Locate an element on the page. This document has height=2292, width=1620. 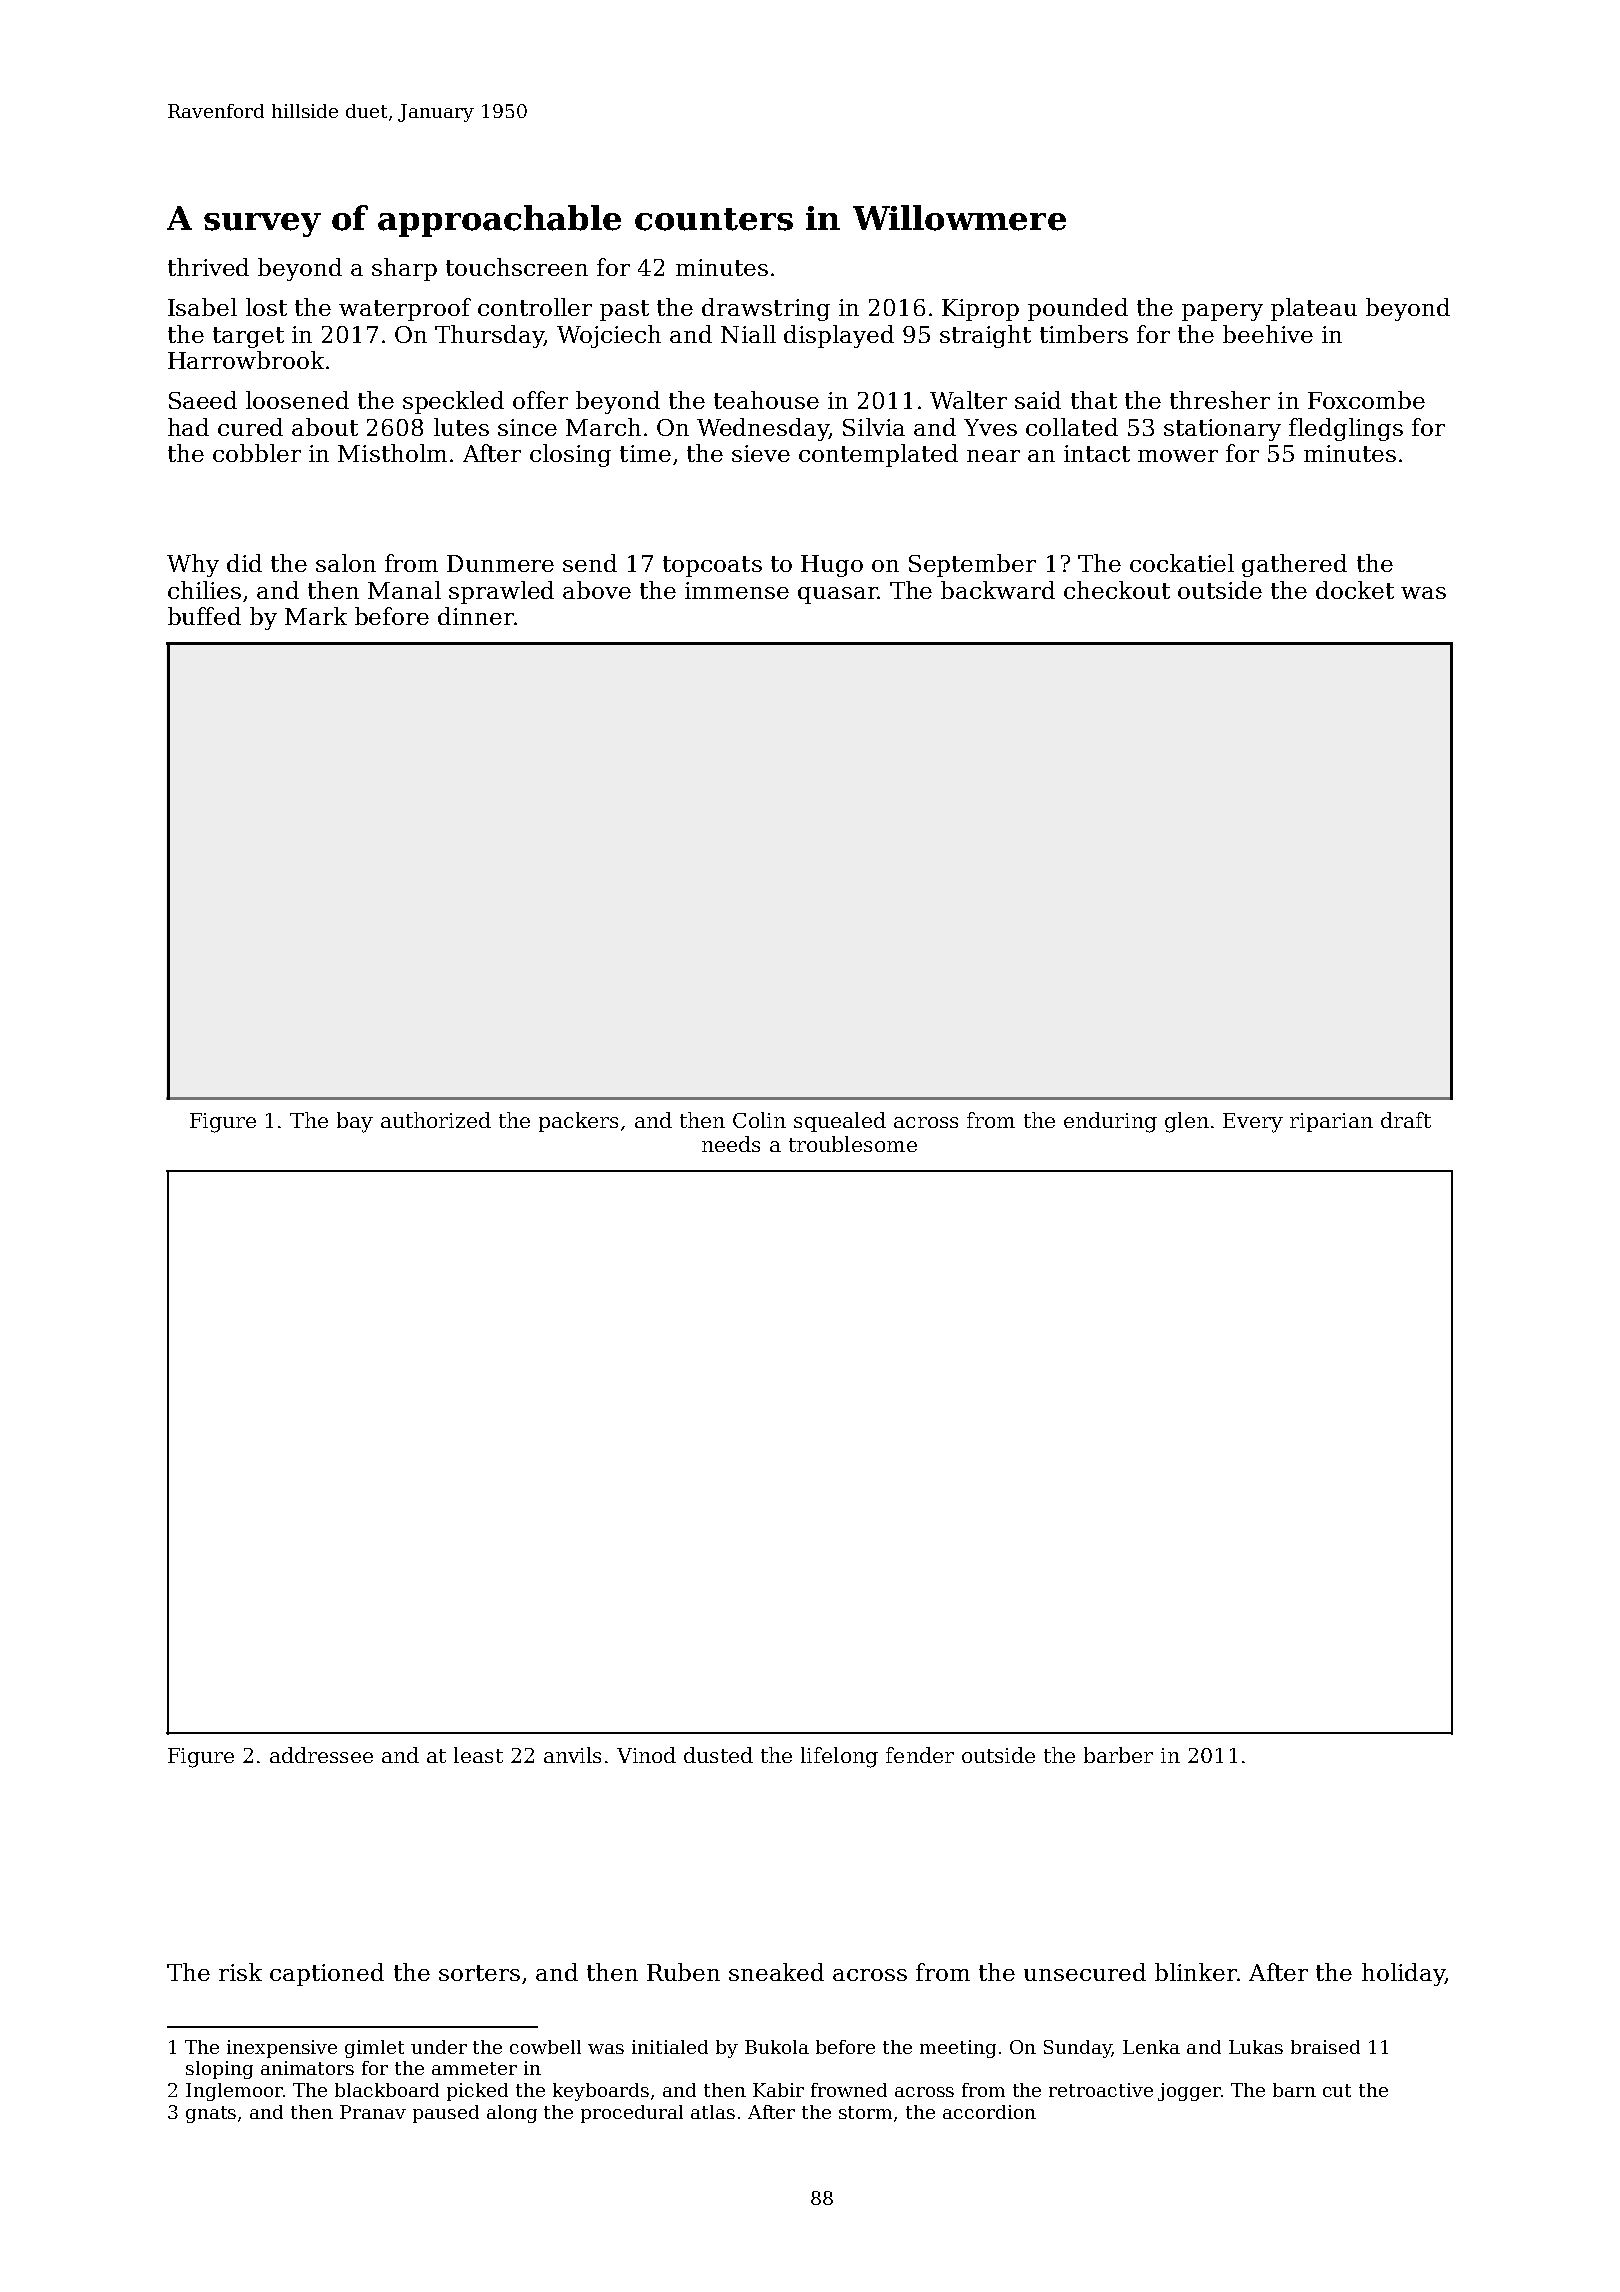
immense is located at coordinates (737, 590).
